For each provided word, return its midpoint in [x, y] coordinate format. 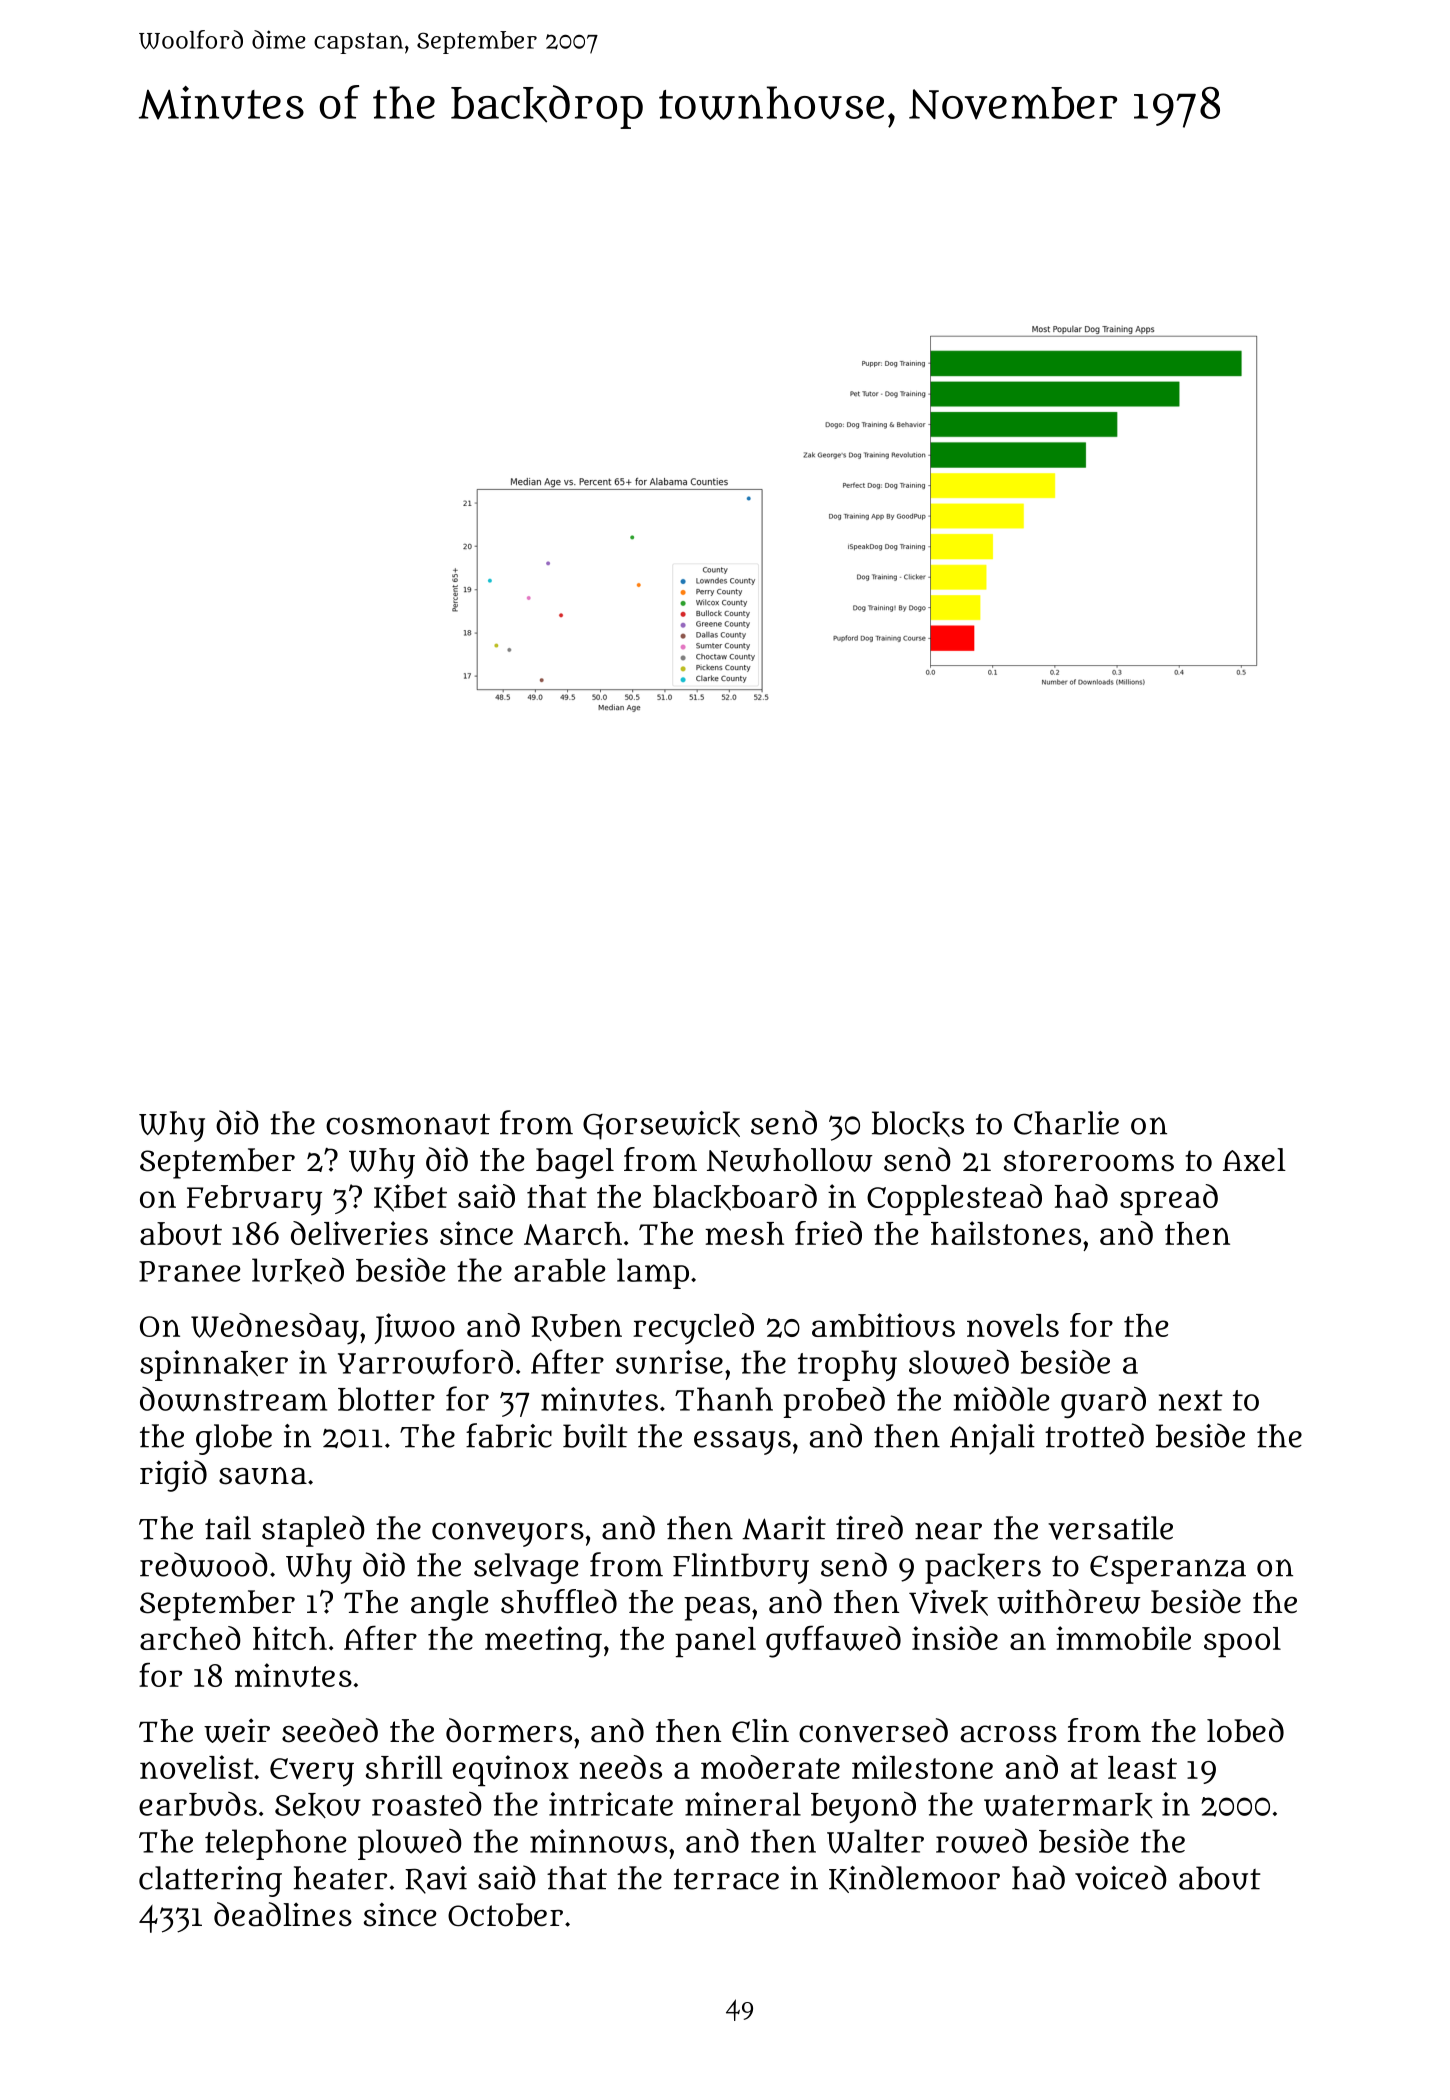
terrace [726, 1879]
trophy [847, 1365]
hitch [290, 1638]
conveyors [508, 1534]
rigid [173, 1476]
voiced [1121, 1877]
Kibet [410, 1198]
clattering [210, 1881]
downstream [233, 1399]
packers [983, 1568]
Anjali [992, 1439]
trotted [1094, 1435]
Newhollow [790, 1160]
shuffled [559, 1601]
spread [1169, 1199]
